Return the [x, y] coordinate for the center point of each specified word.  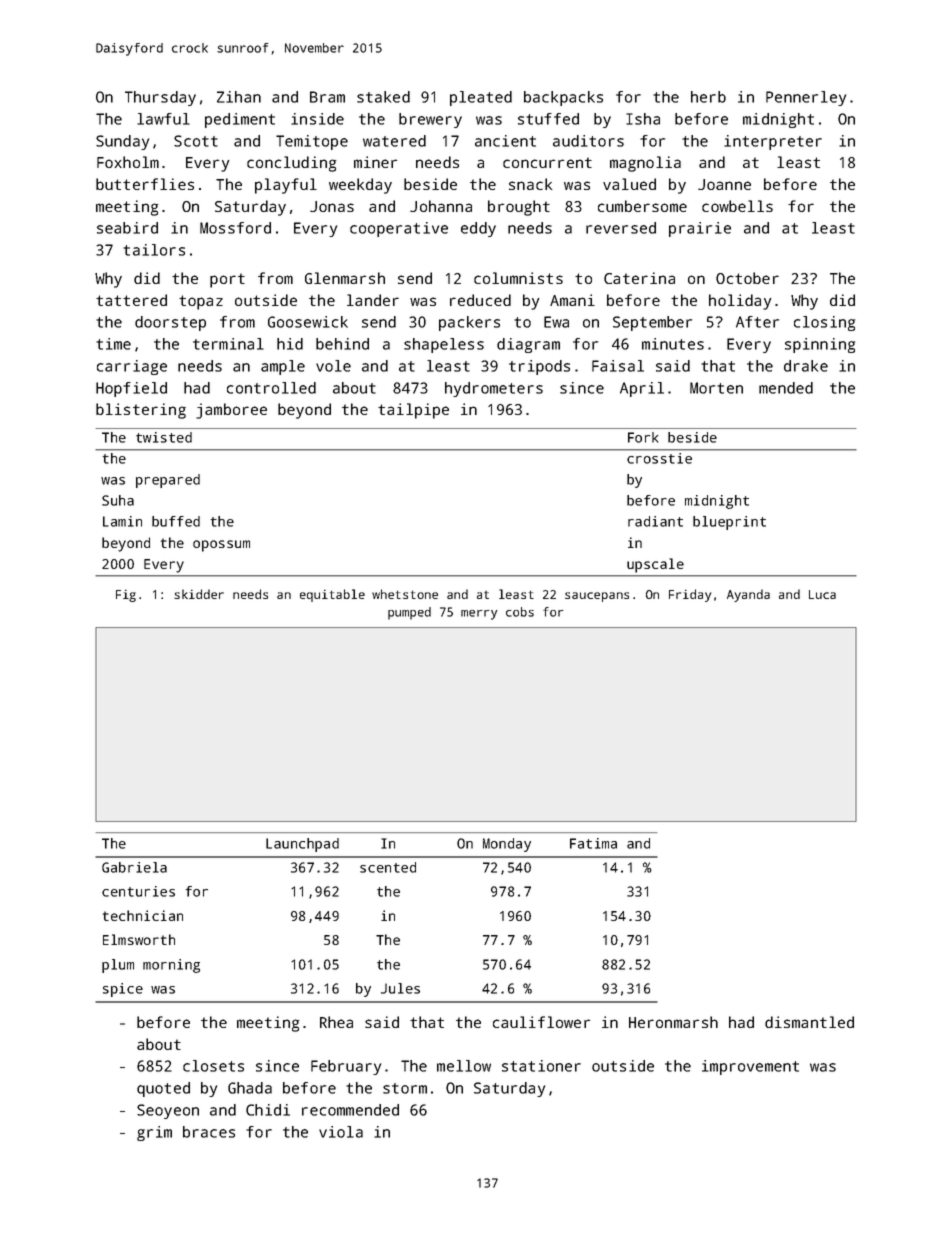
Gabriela [134, 867]
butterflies [145, 184]
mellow [464, 1066]
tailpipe [413, 411]
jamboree [231, 411]
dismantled [809, 1022]
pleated [481, 98]
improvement [750, 1067]
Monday [507, 845]
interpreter [773, 142]
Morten [716, 388]
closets [213, 1066]
